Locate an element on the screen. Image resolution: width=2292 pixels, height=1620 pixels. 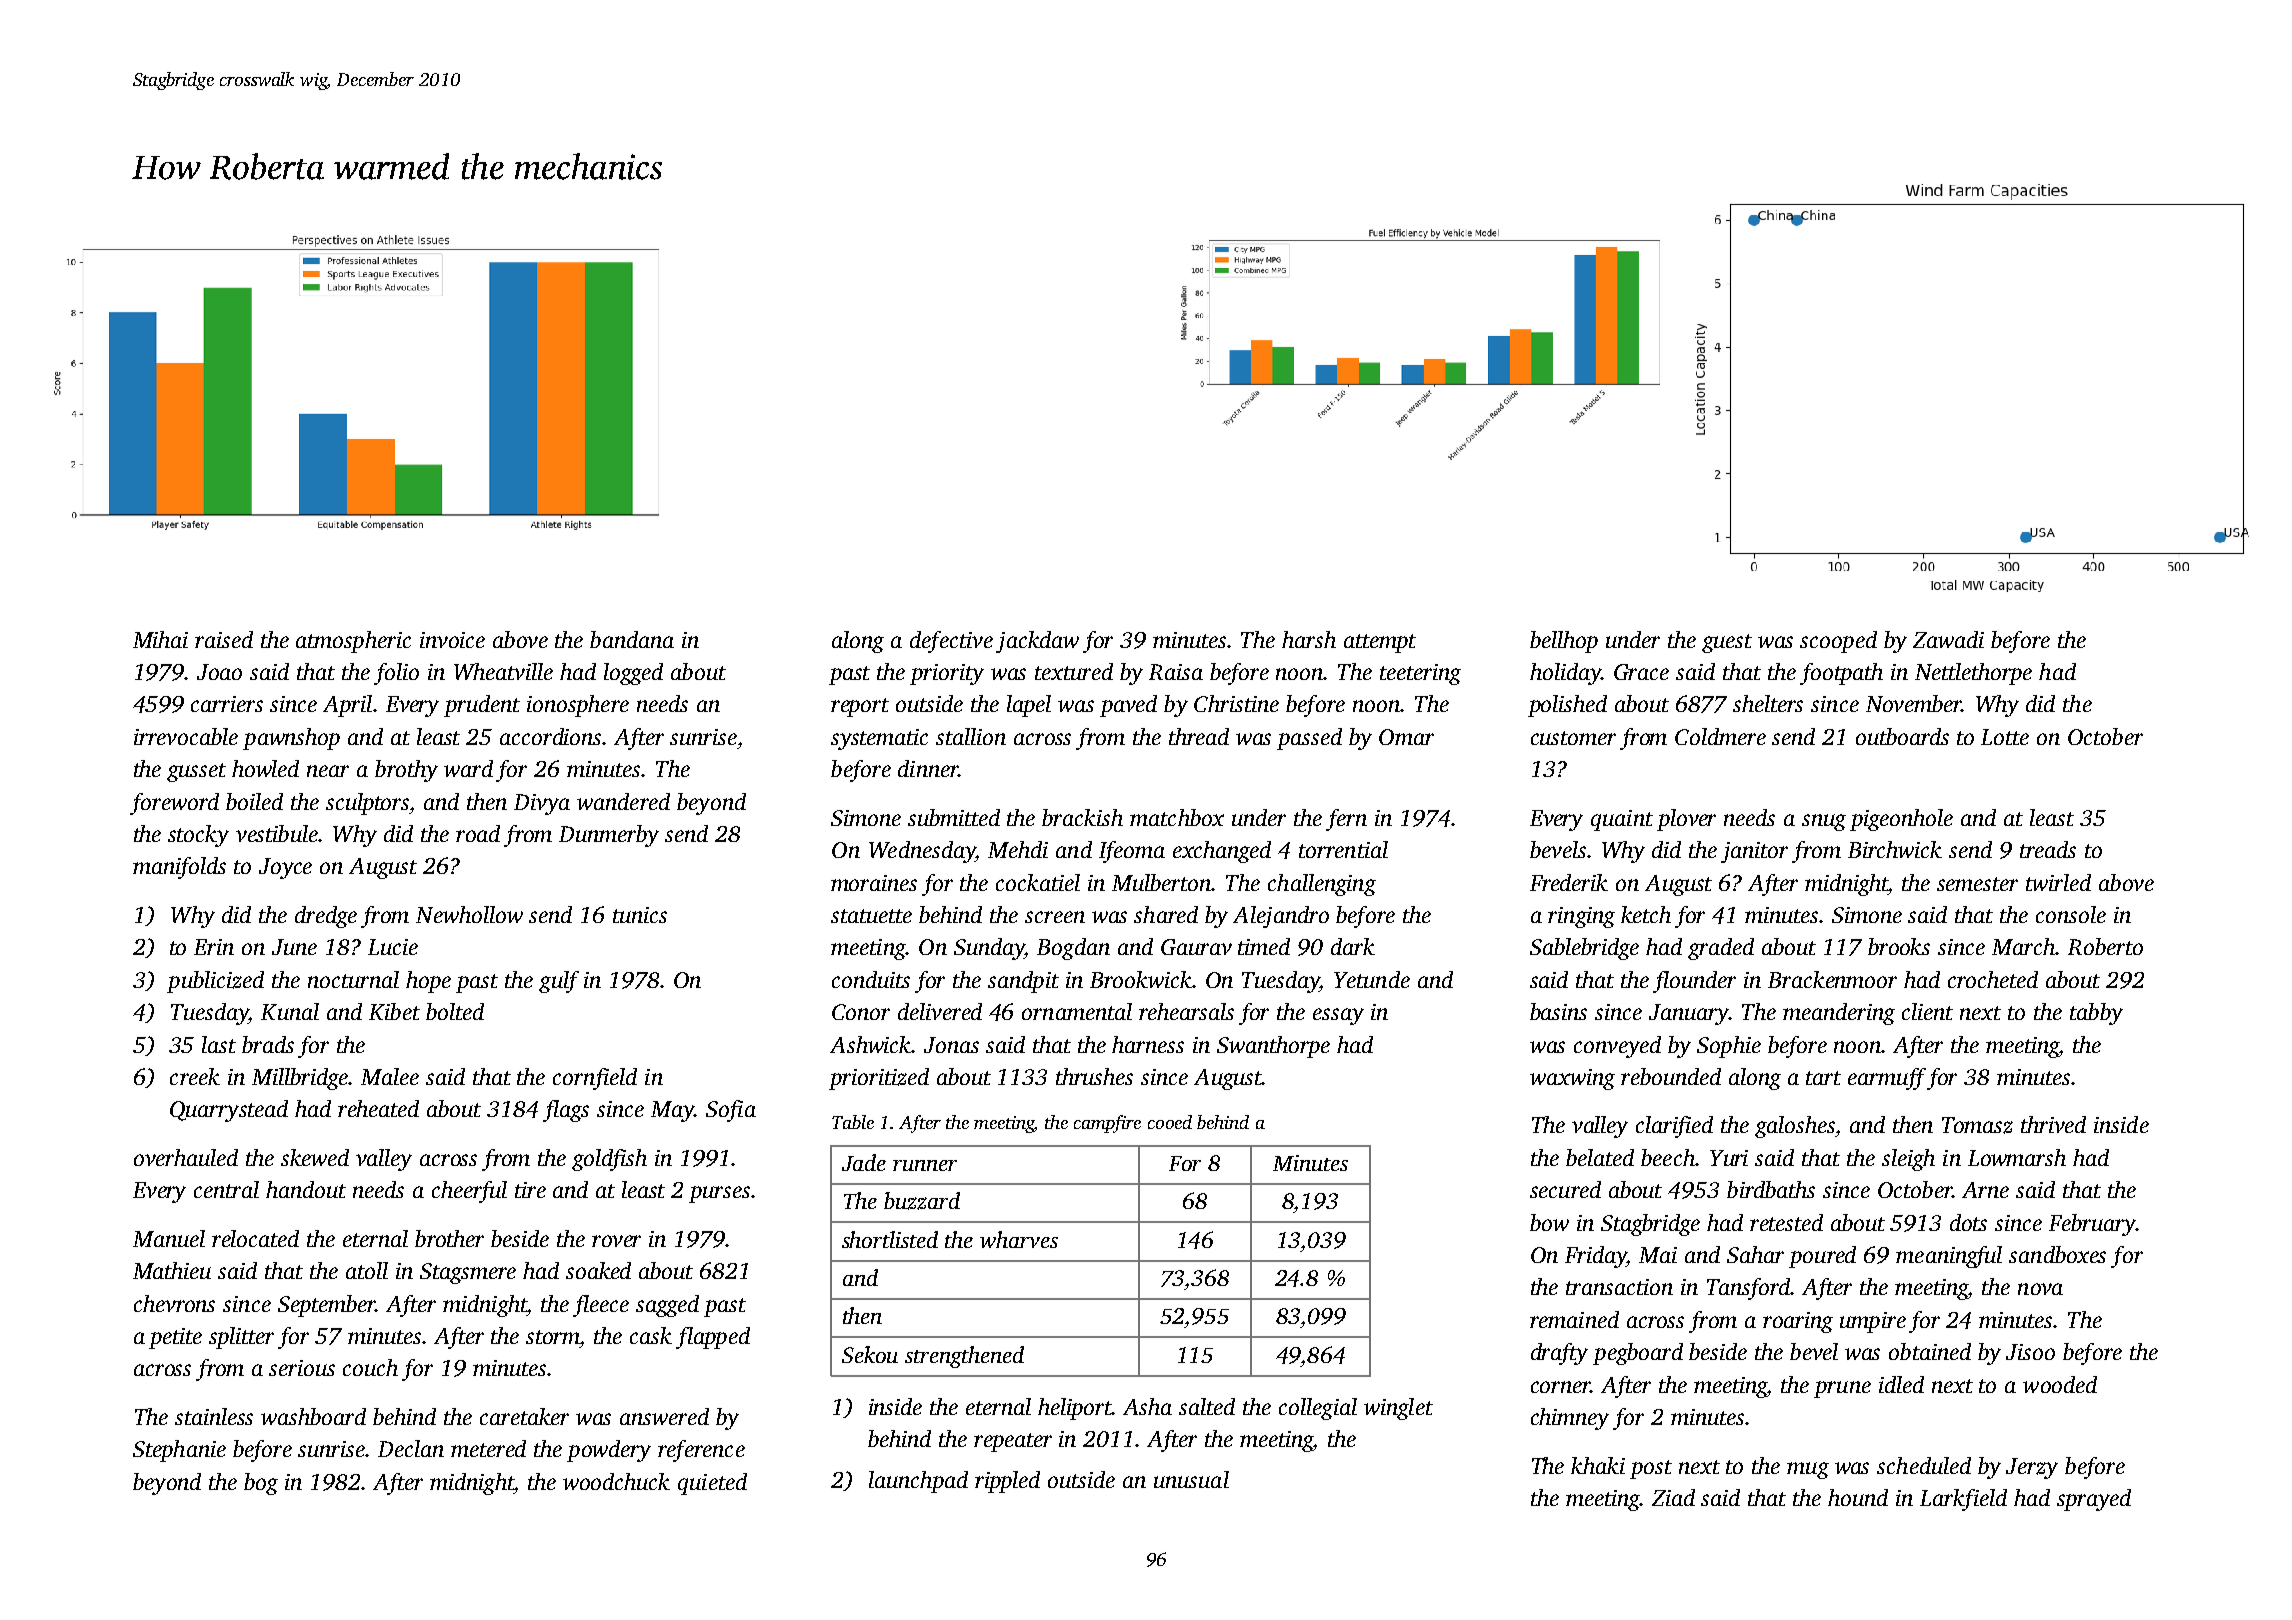
foreword is located at coordinates (174, 804).
